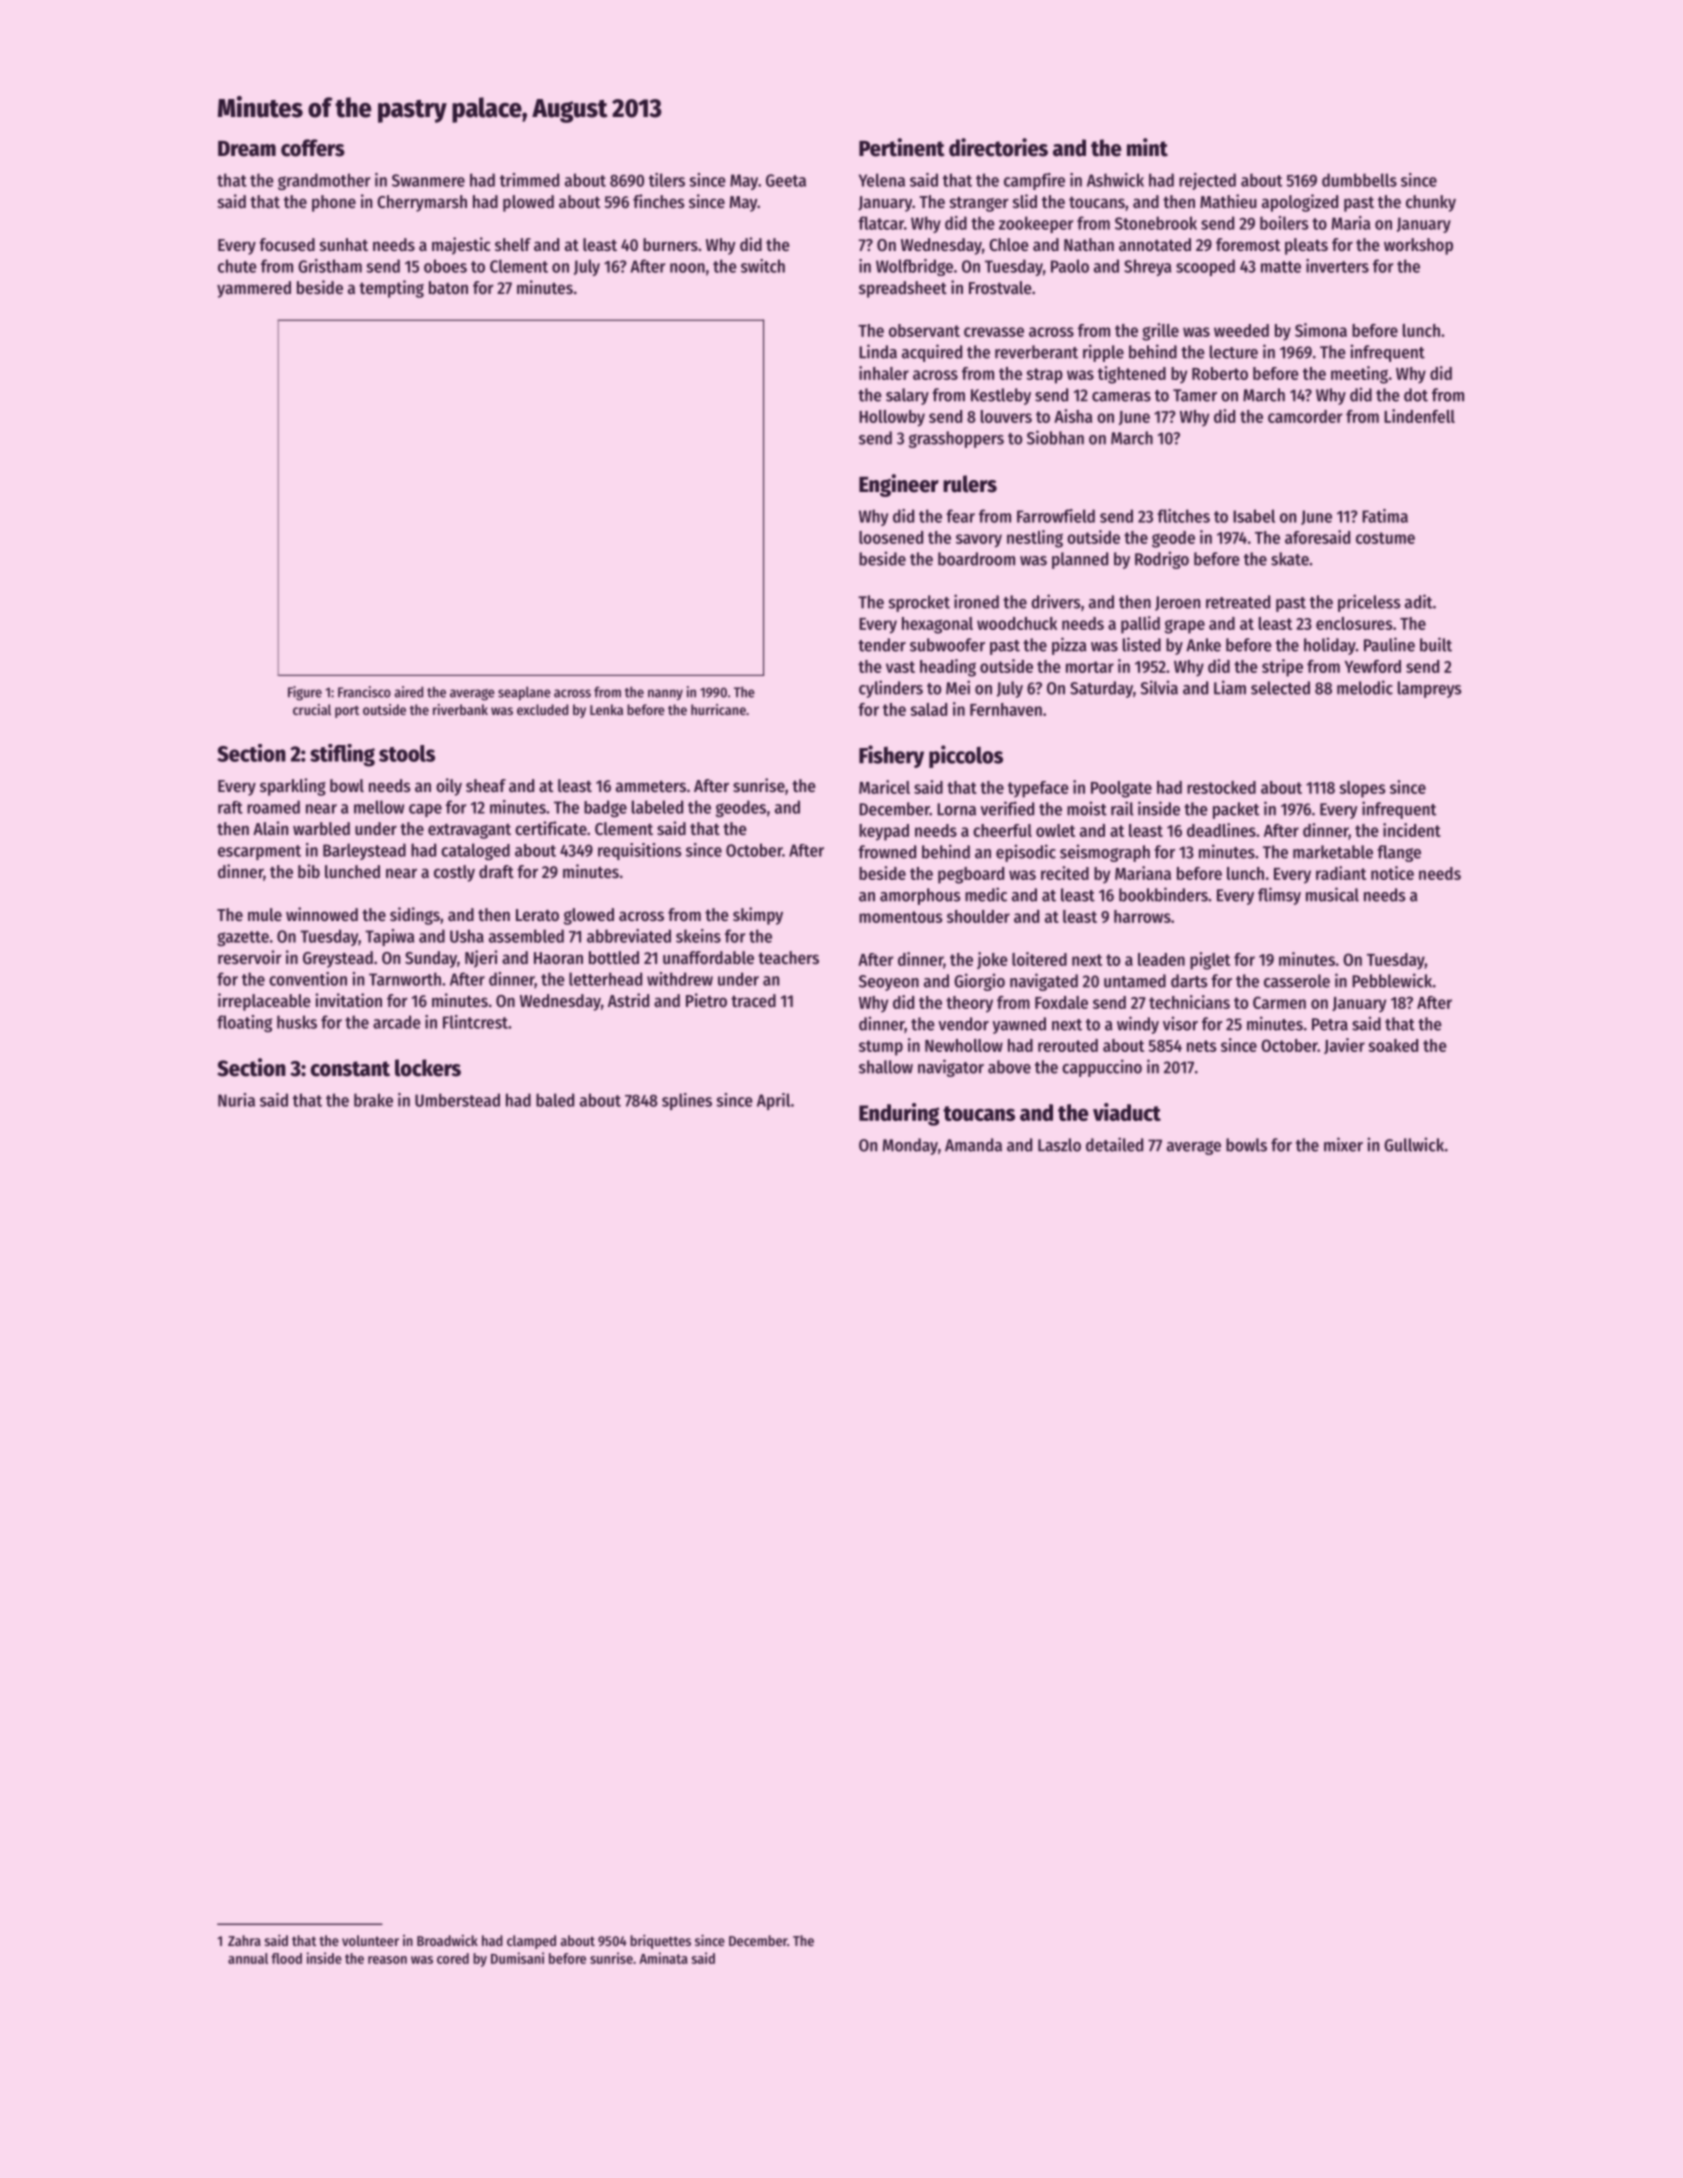 The width and height of the page is (1683, 2178). I want to click on Zahra, so click(244, 1940).
